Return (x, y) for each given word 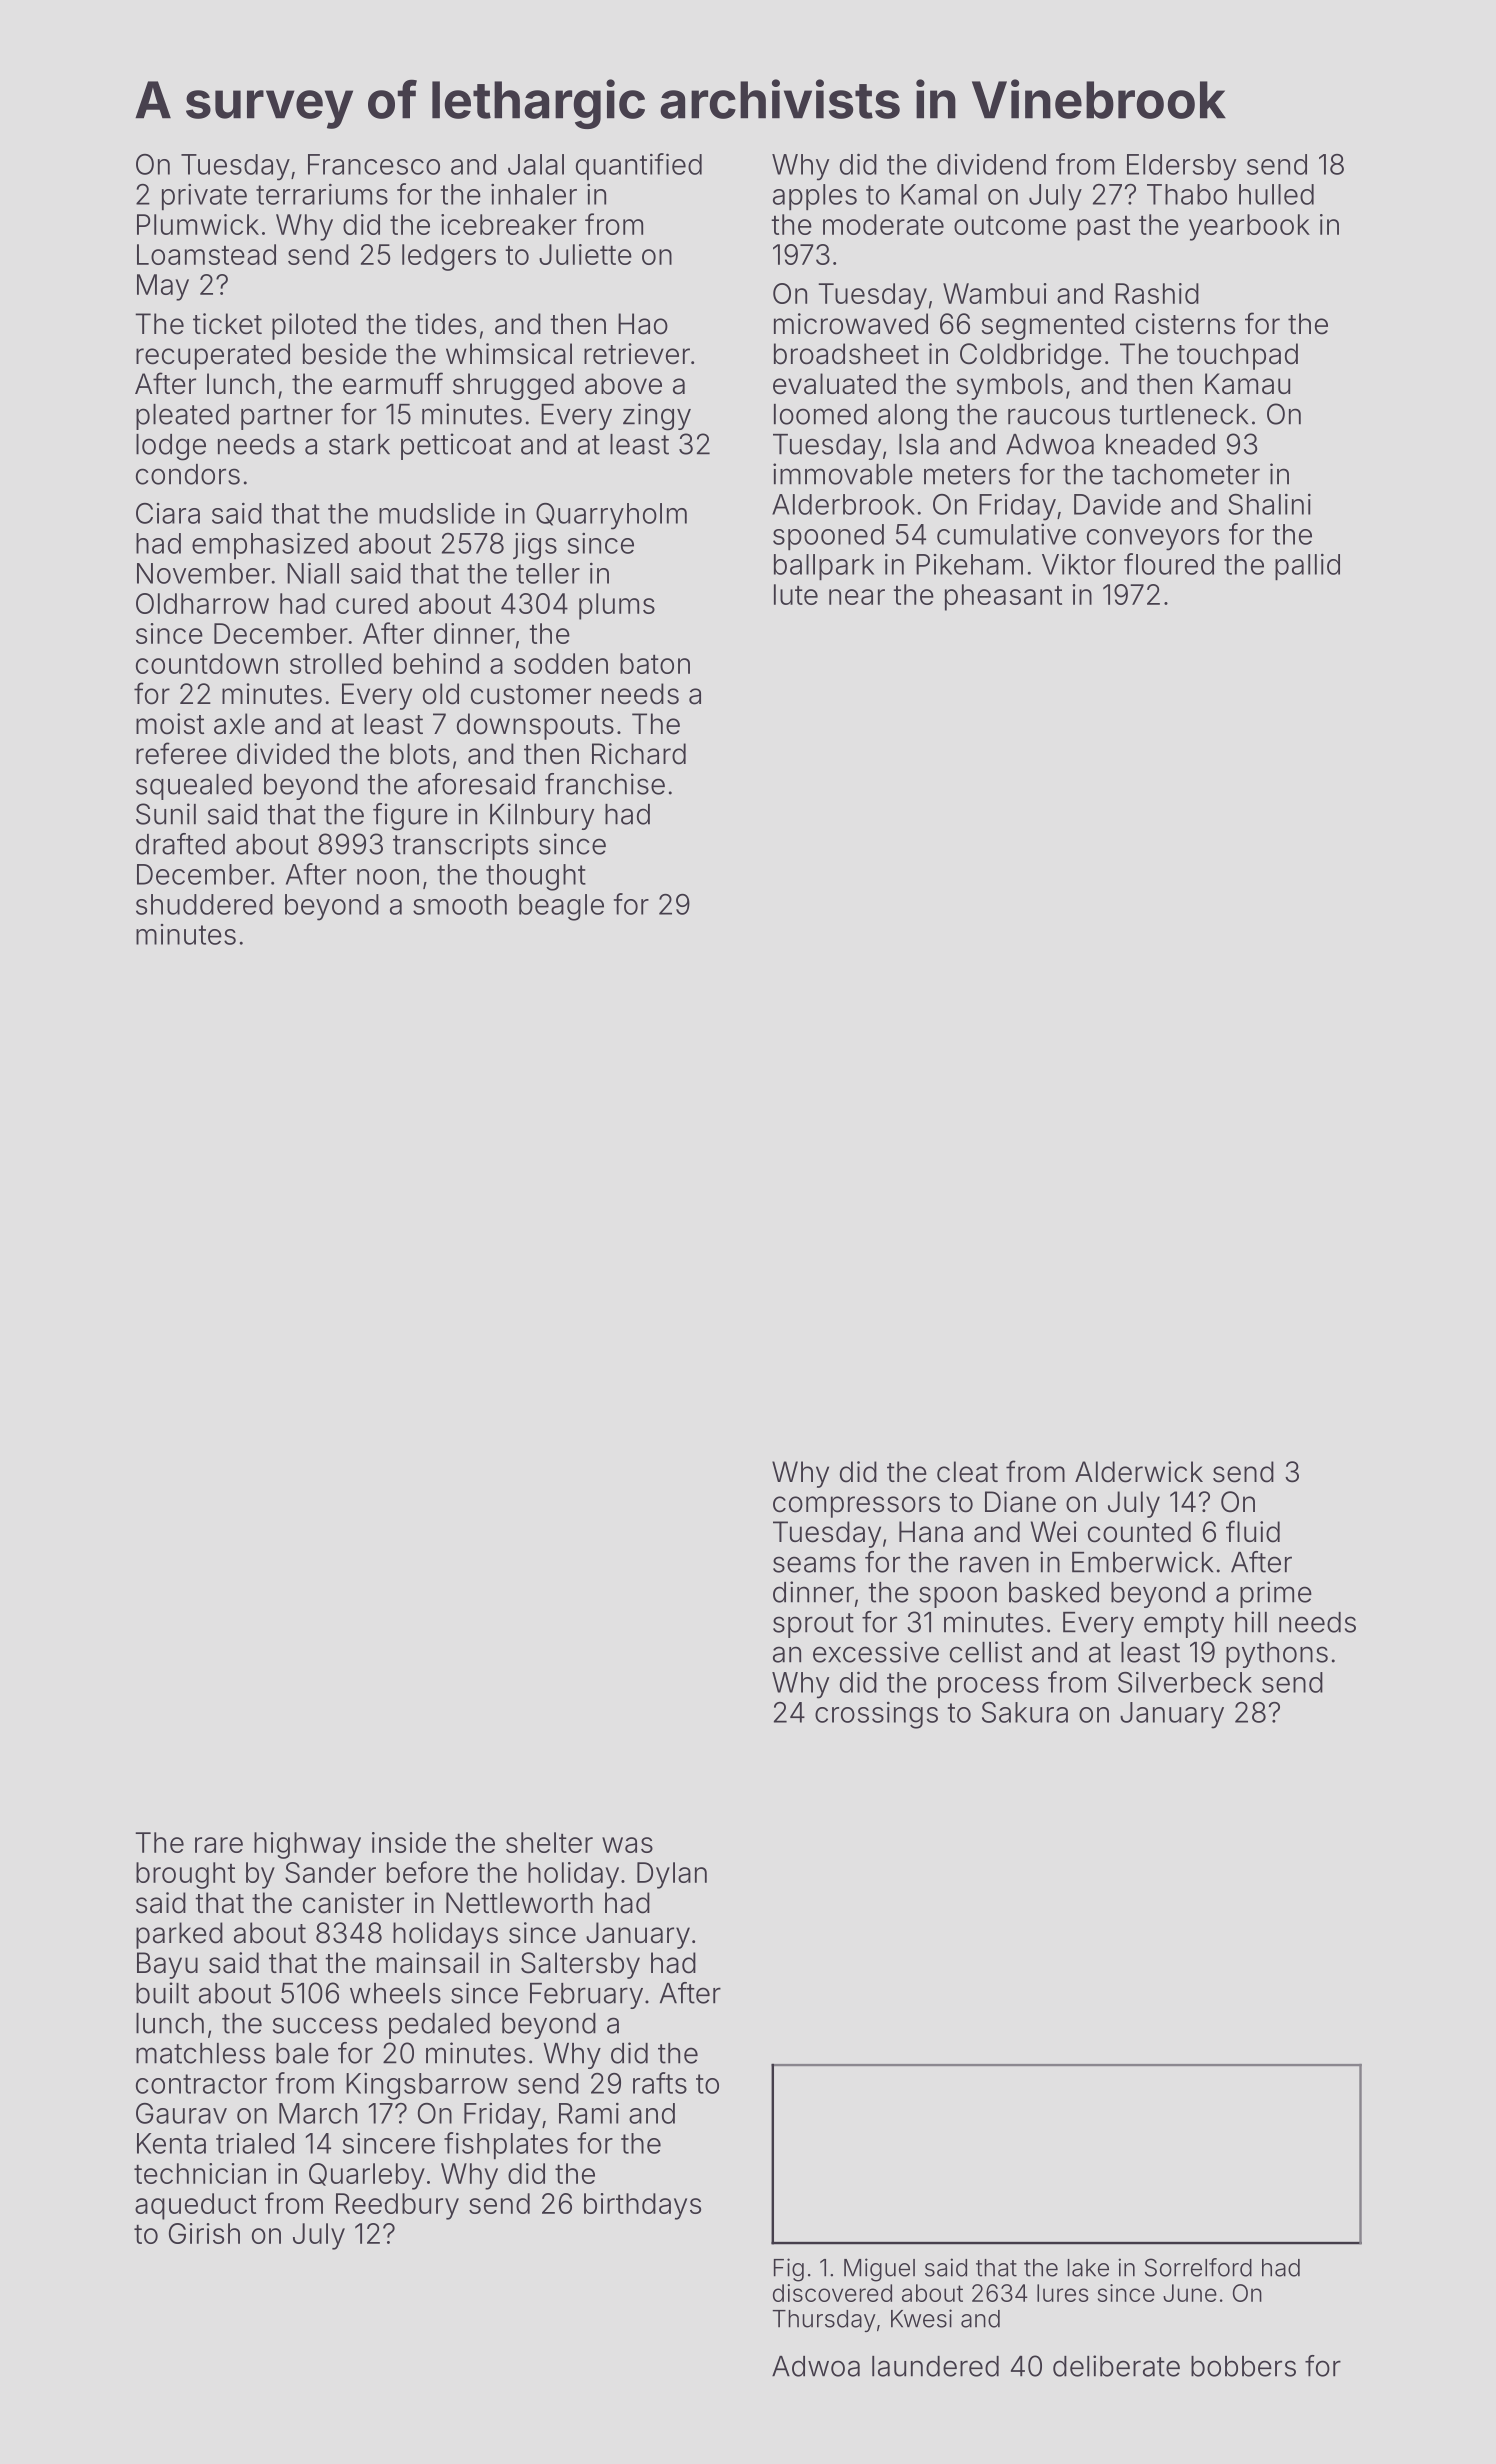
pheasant (1003, 597)
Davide (1117, 504)
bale (302, 2053)
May (163, 287)
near (857, 597)
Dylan (672, 1875)
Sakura (1025, 1712)
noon (388, 877)
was (627, 1845)
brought (185, 1875)
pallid (1307, 567)
